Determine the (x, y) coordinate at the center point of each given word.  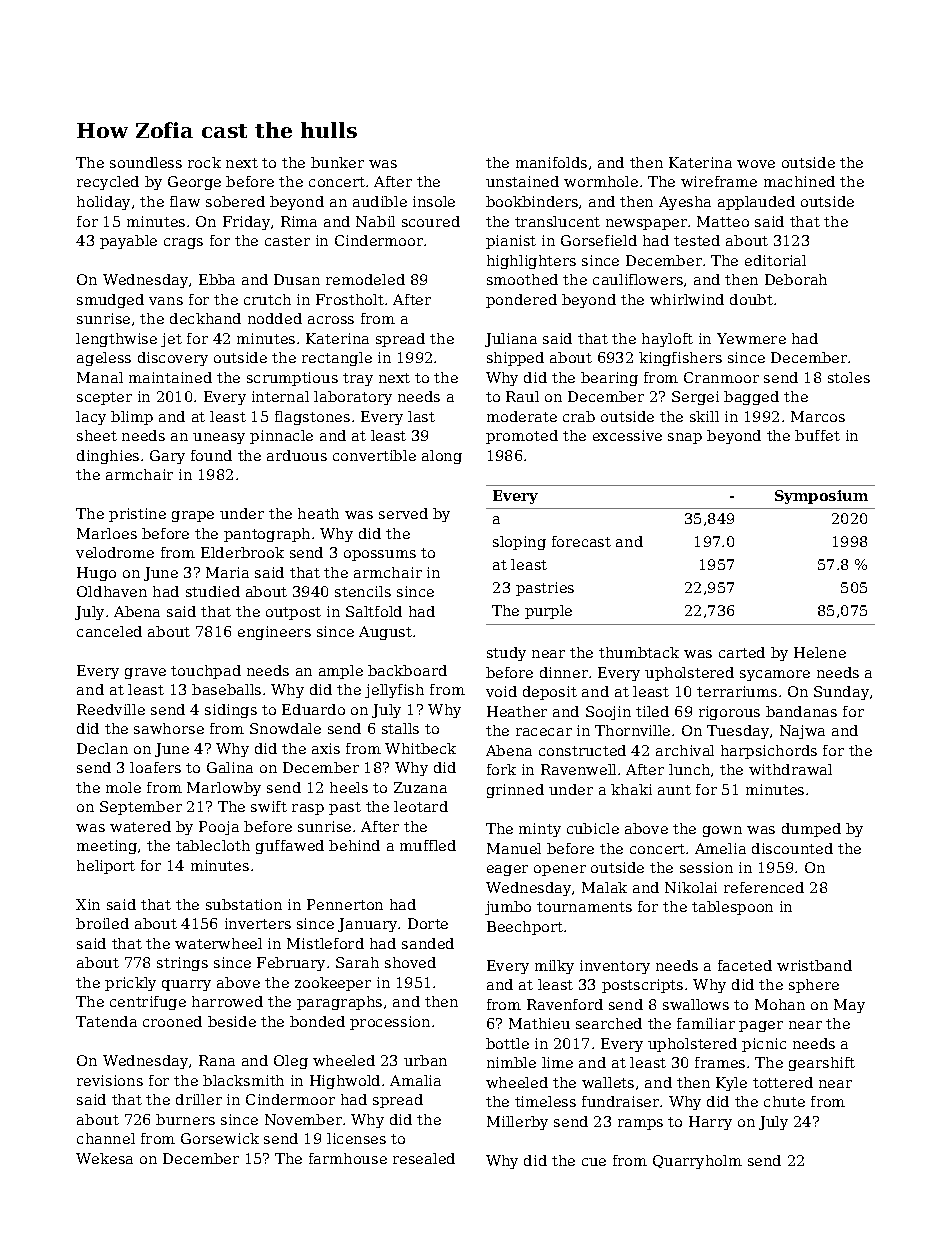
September (141, 808)
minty (540, 830)
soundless (146, 162)
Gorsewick (220, 1138)
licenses (356, 1138)
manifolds (551, 162)
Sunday (841, 693)
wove (756, 164)
